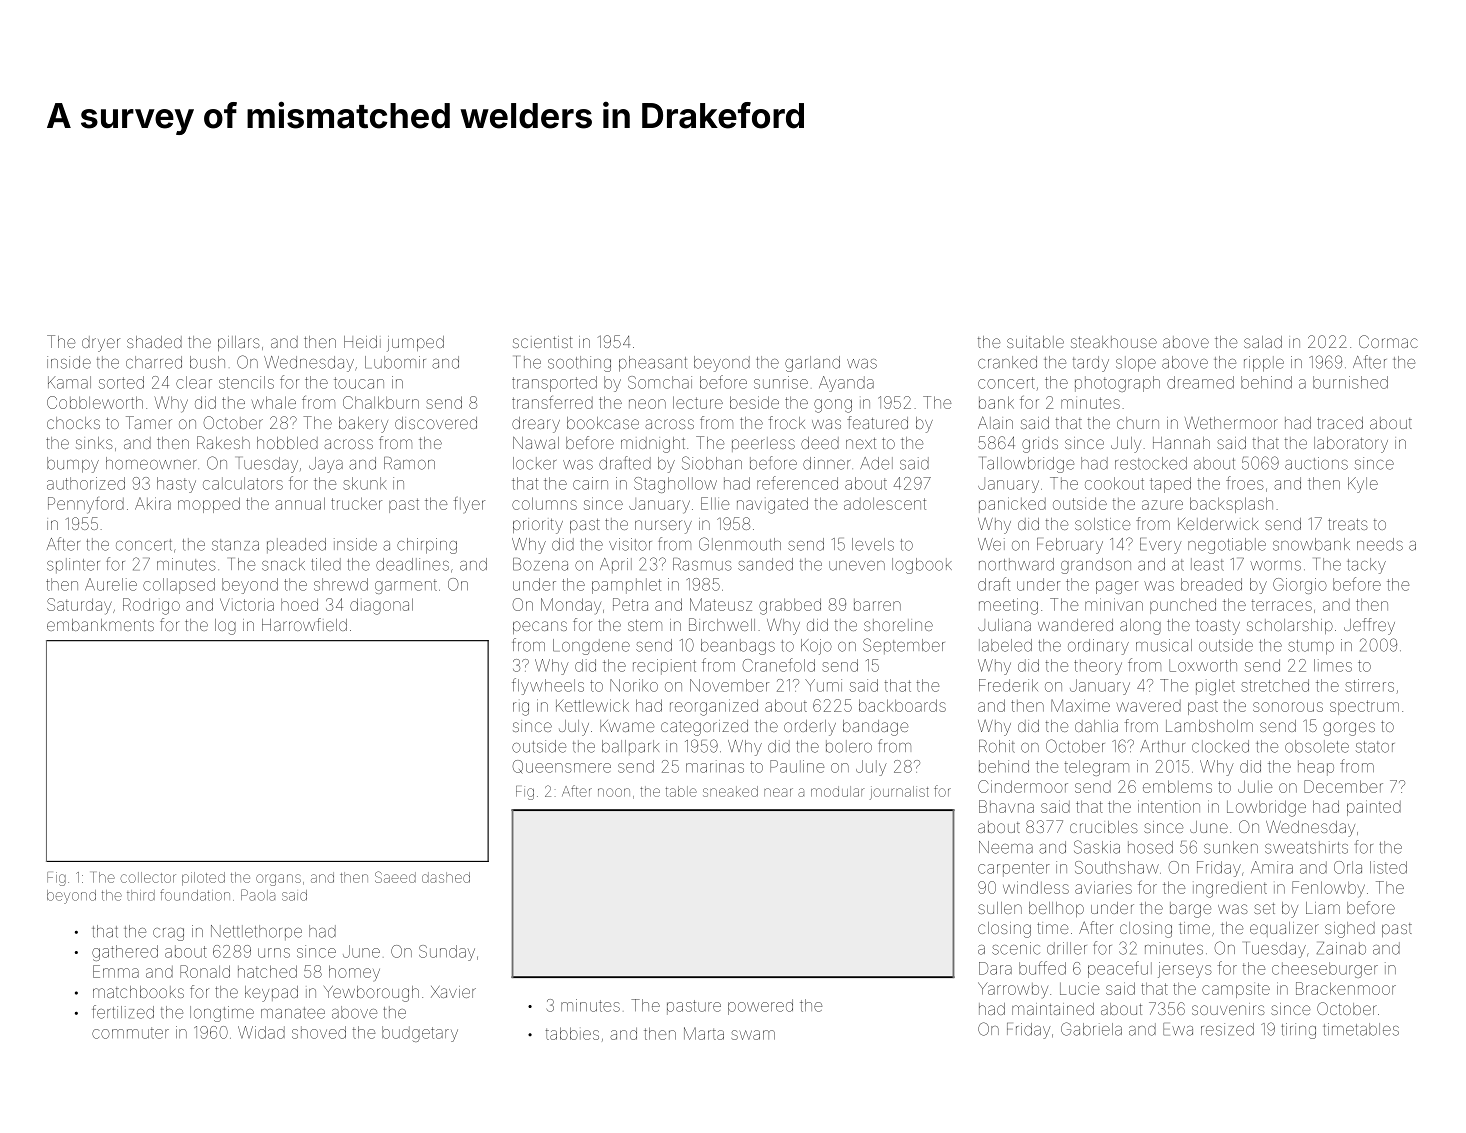 The image size is (1466, 1133). What do you see at coordinates (154, 342) in the screenshot?
I see `shaded` at bounding box center [154, 342].
